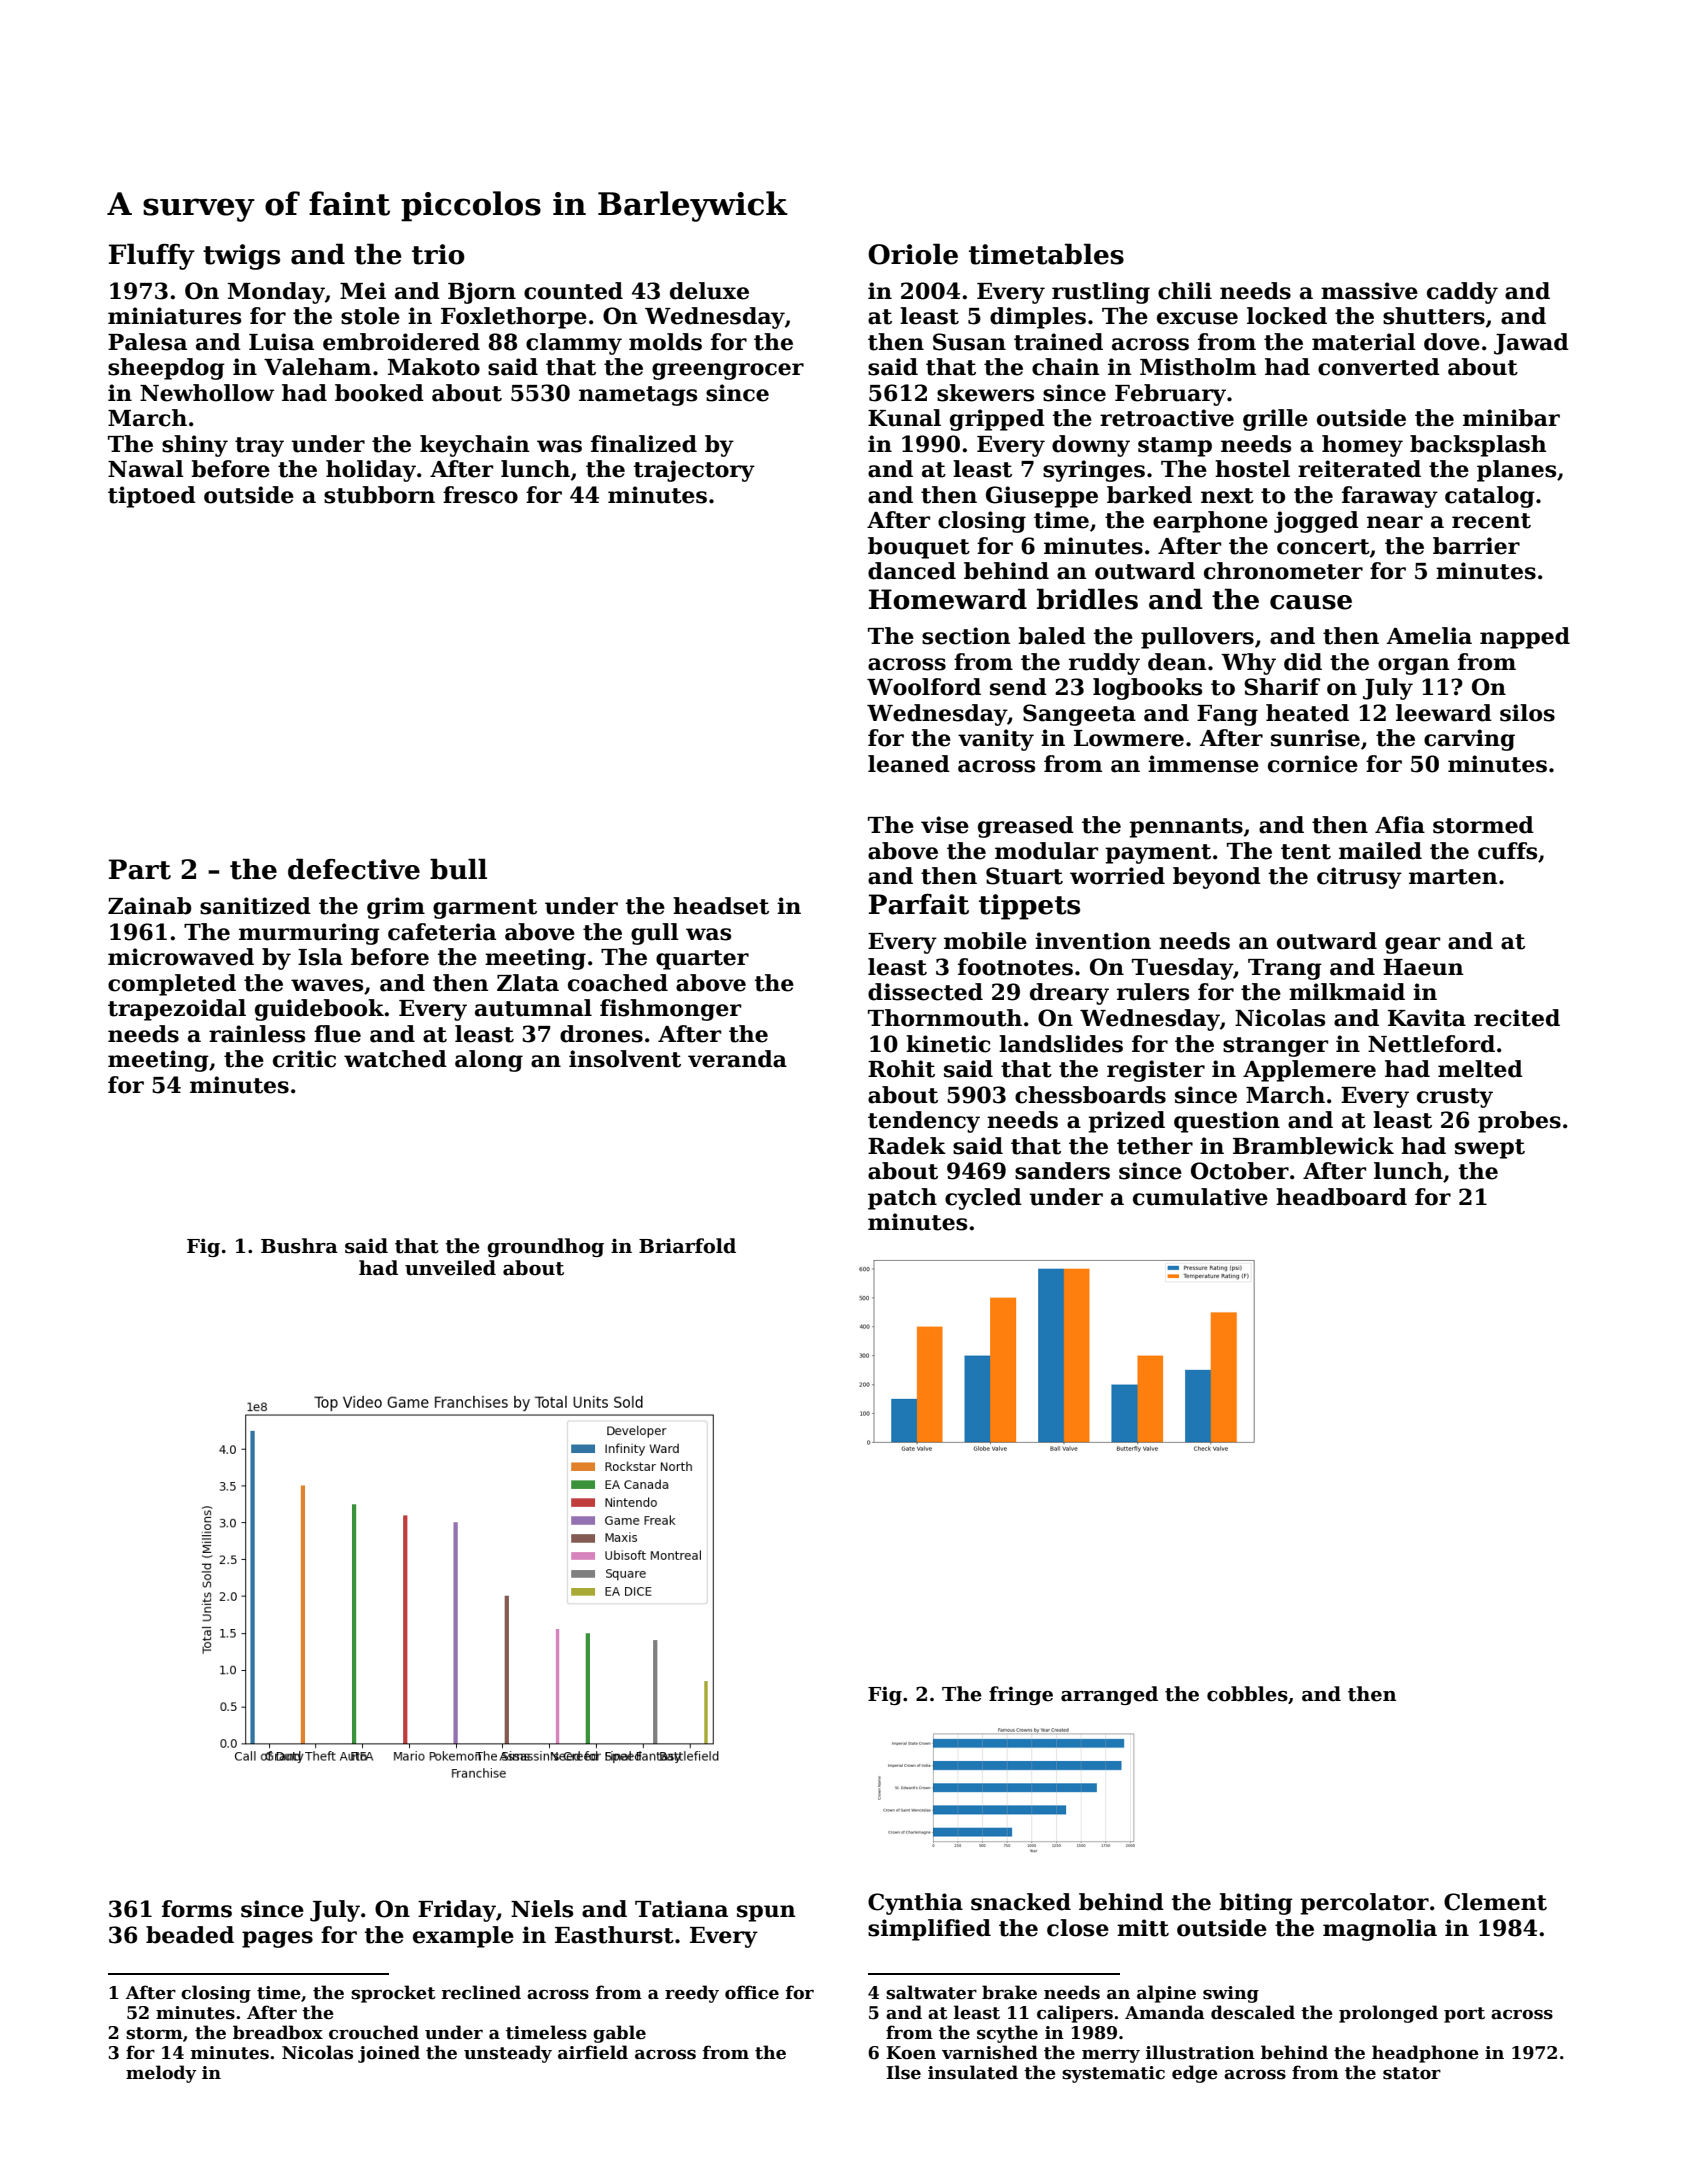  I want to click on recited, so click(1517, 1018).
